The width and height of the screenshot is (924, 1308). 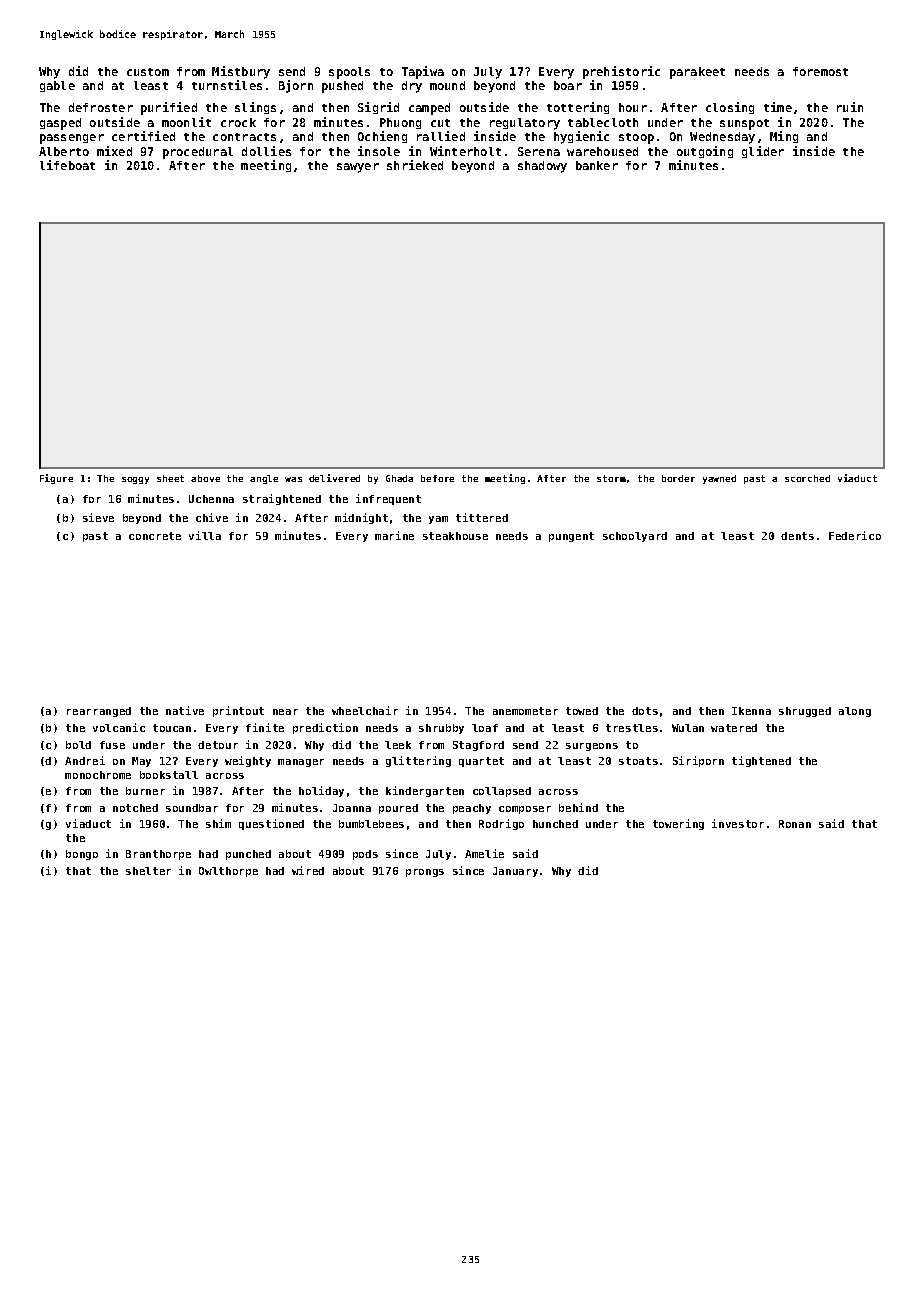 What do you see at coordinates (57, 86) in the screenshot?
I see `gable` at bounding box center [57, 86].
